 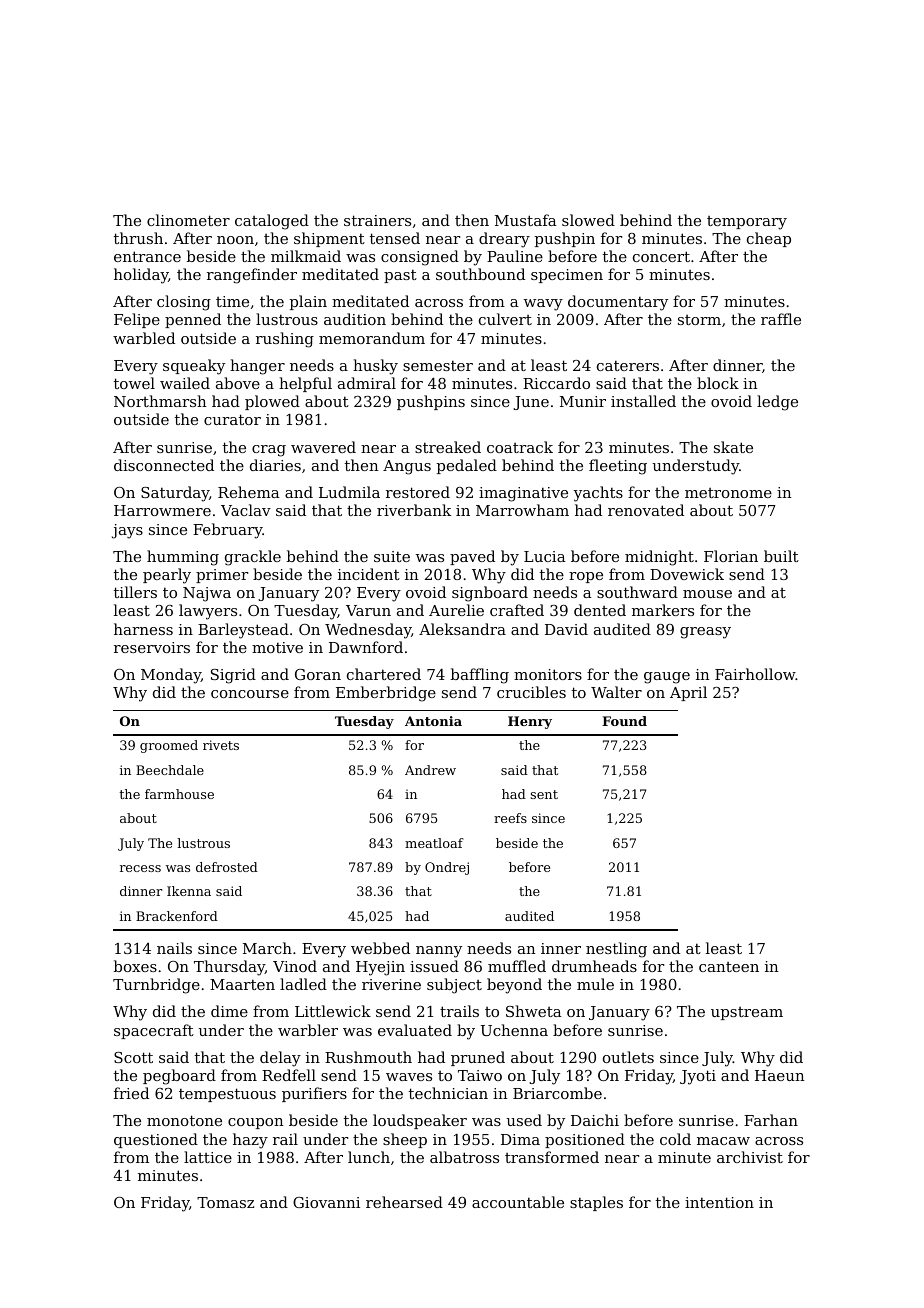 What do you see at coordinates (729, 967) in the screenshot?
I see `canteen` at bounding box center [729, 967].
